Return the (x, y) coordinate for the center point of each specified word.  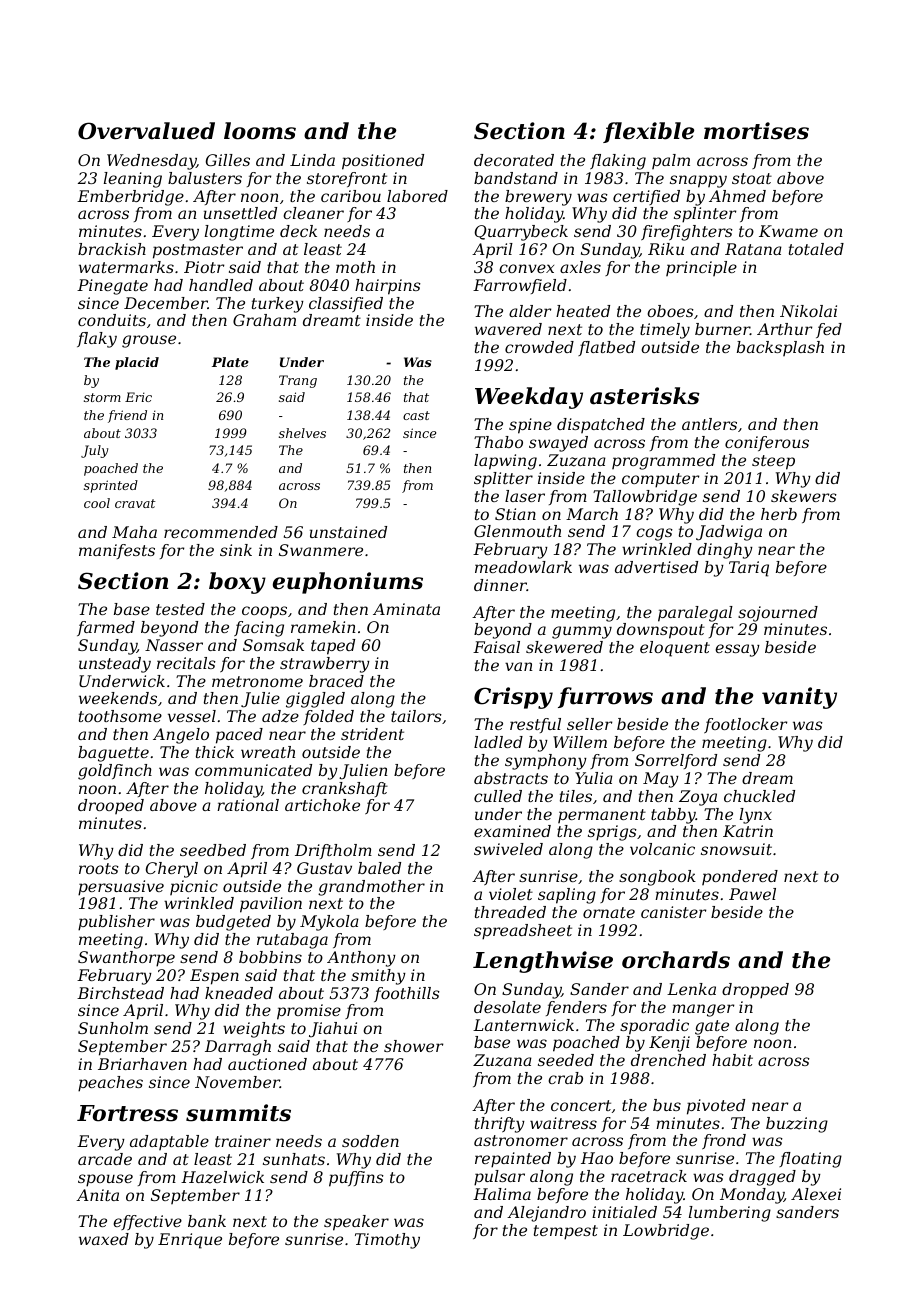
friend (127, 416)
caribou (351, 196)
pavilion (271, 905)
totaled (816, 249)
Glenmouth (517, 531)
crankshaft (345, 789)
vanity (799, 698)
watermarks (126, 267)
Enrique (190, 1241)
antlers (709, 424)
